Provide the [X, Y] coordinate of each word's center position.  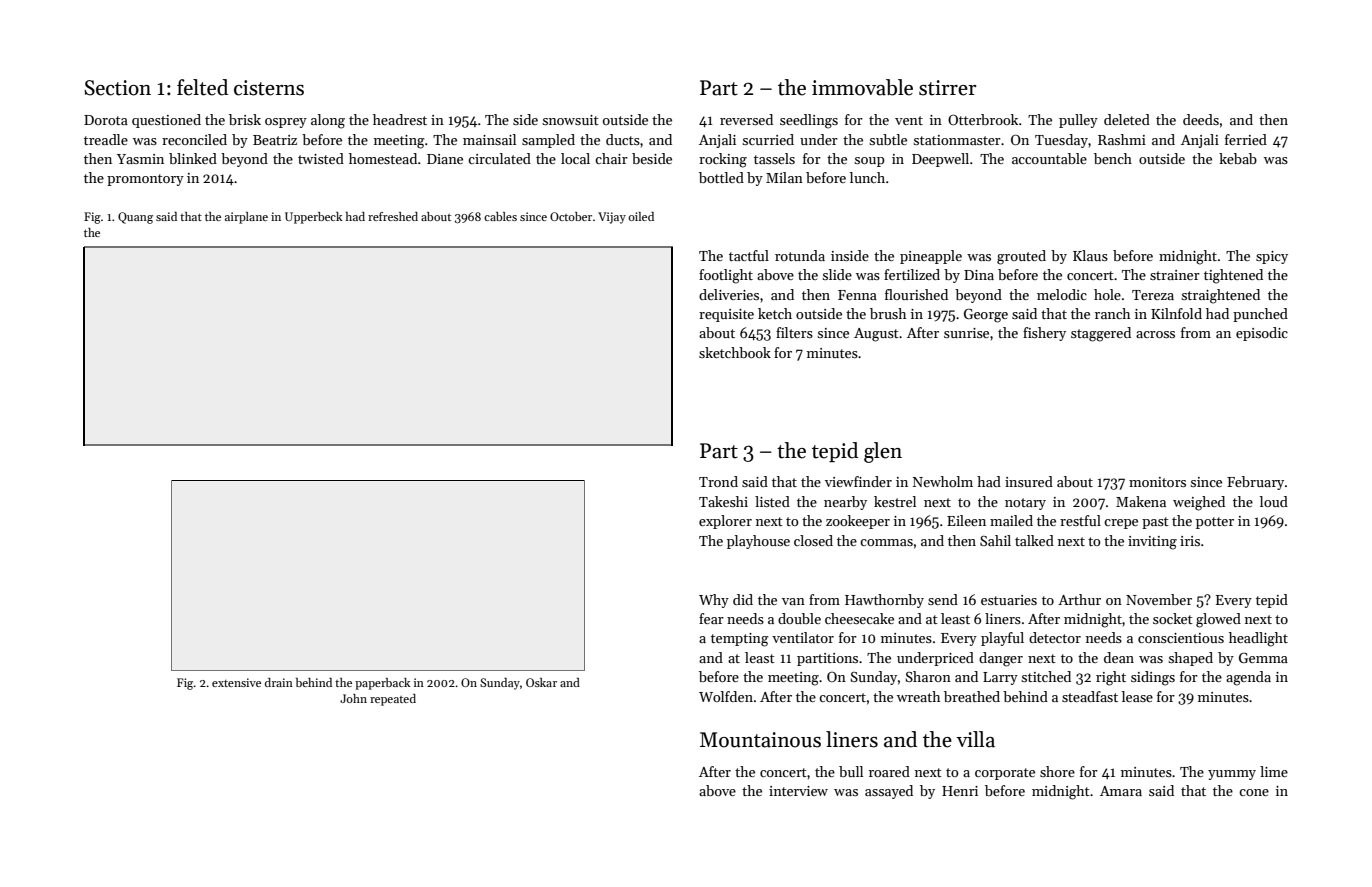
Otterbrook [983, 119]
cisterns [269, 88]
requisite [726, 315]
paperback [382, 684]
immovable [862, 87]
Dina [979, 275]
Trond [718, 481]
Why [714, 601]
